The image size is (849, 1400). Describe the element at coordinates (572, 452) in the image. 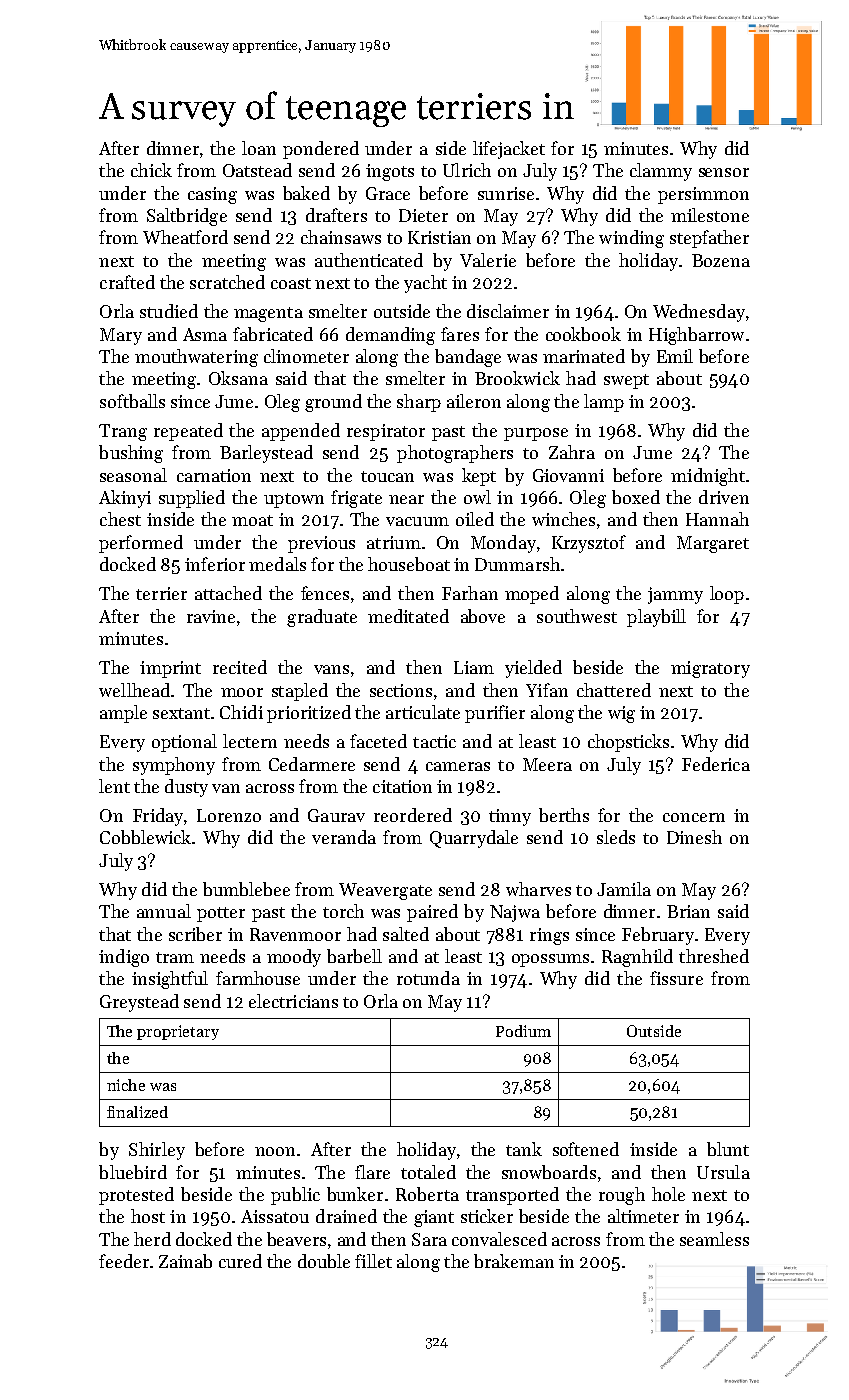

I see `Zahra` at that location.
